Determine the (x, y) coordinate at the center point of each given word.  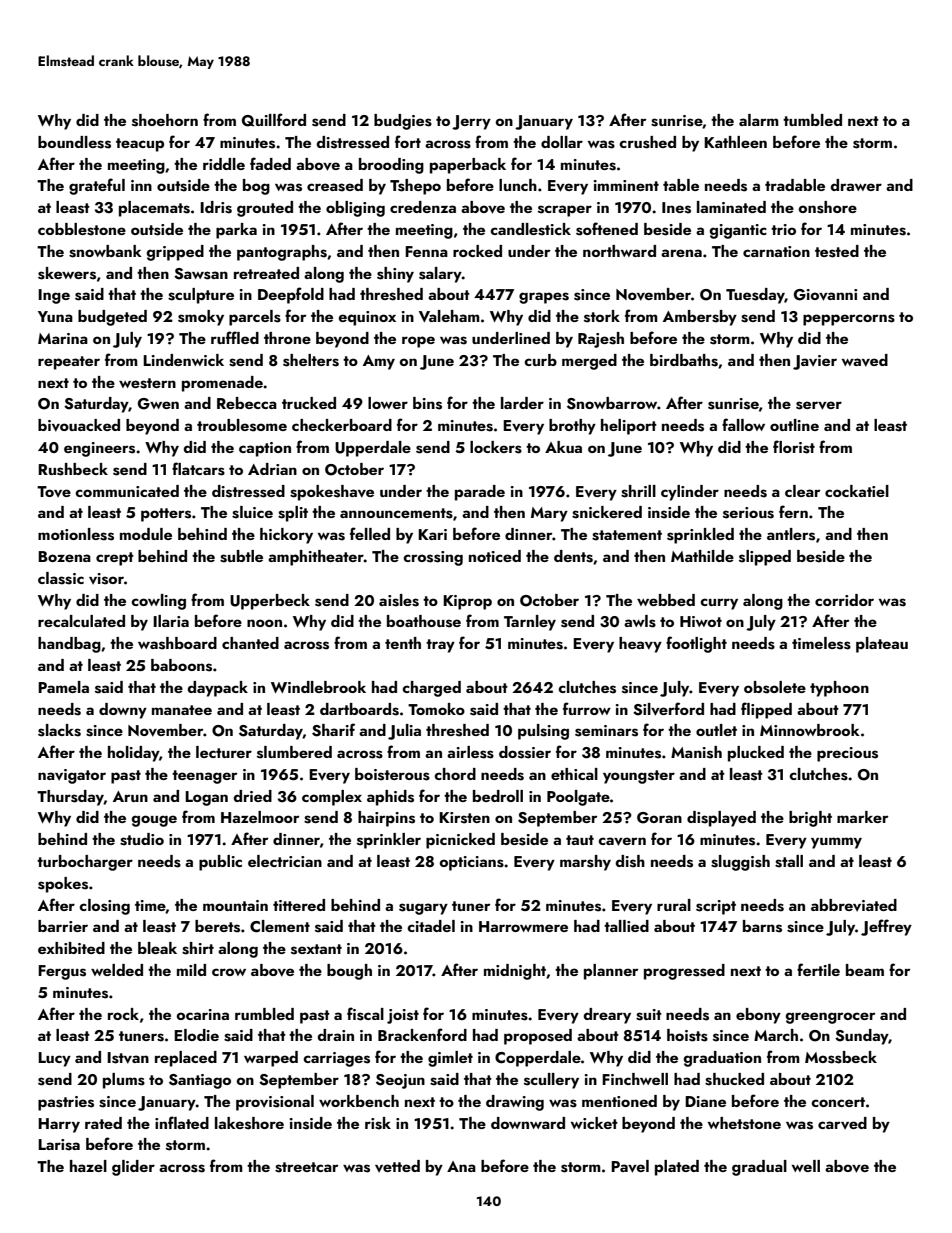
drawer (856, 185)
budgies (403, 122)
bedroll (498, 796)
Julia (404, 732)
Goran (659, 818)
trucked (309, 403)
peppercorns (849, 320)
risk (378, 1123)
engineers (99, 449)
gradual (759, 1168)
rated (103, 1123)
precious (847, 754)
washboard (177, 643)
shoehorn (165, 120)
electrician (285, 861)
